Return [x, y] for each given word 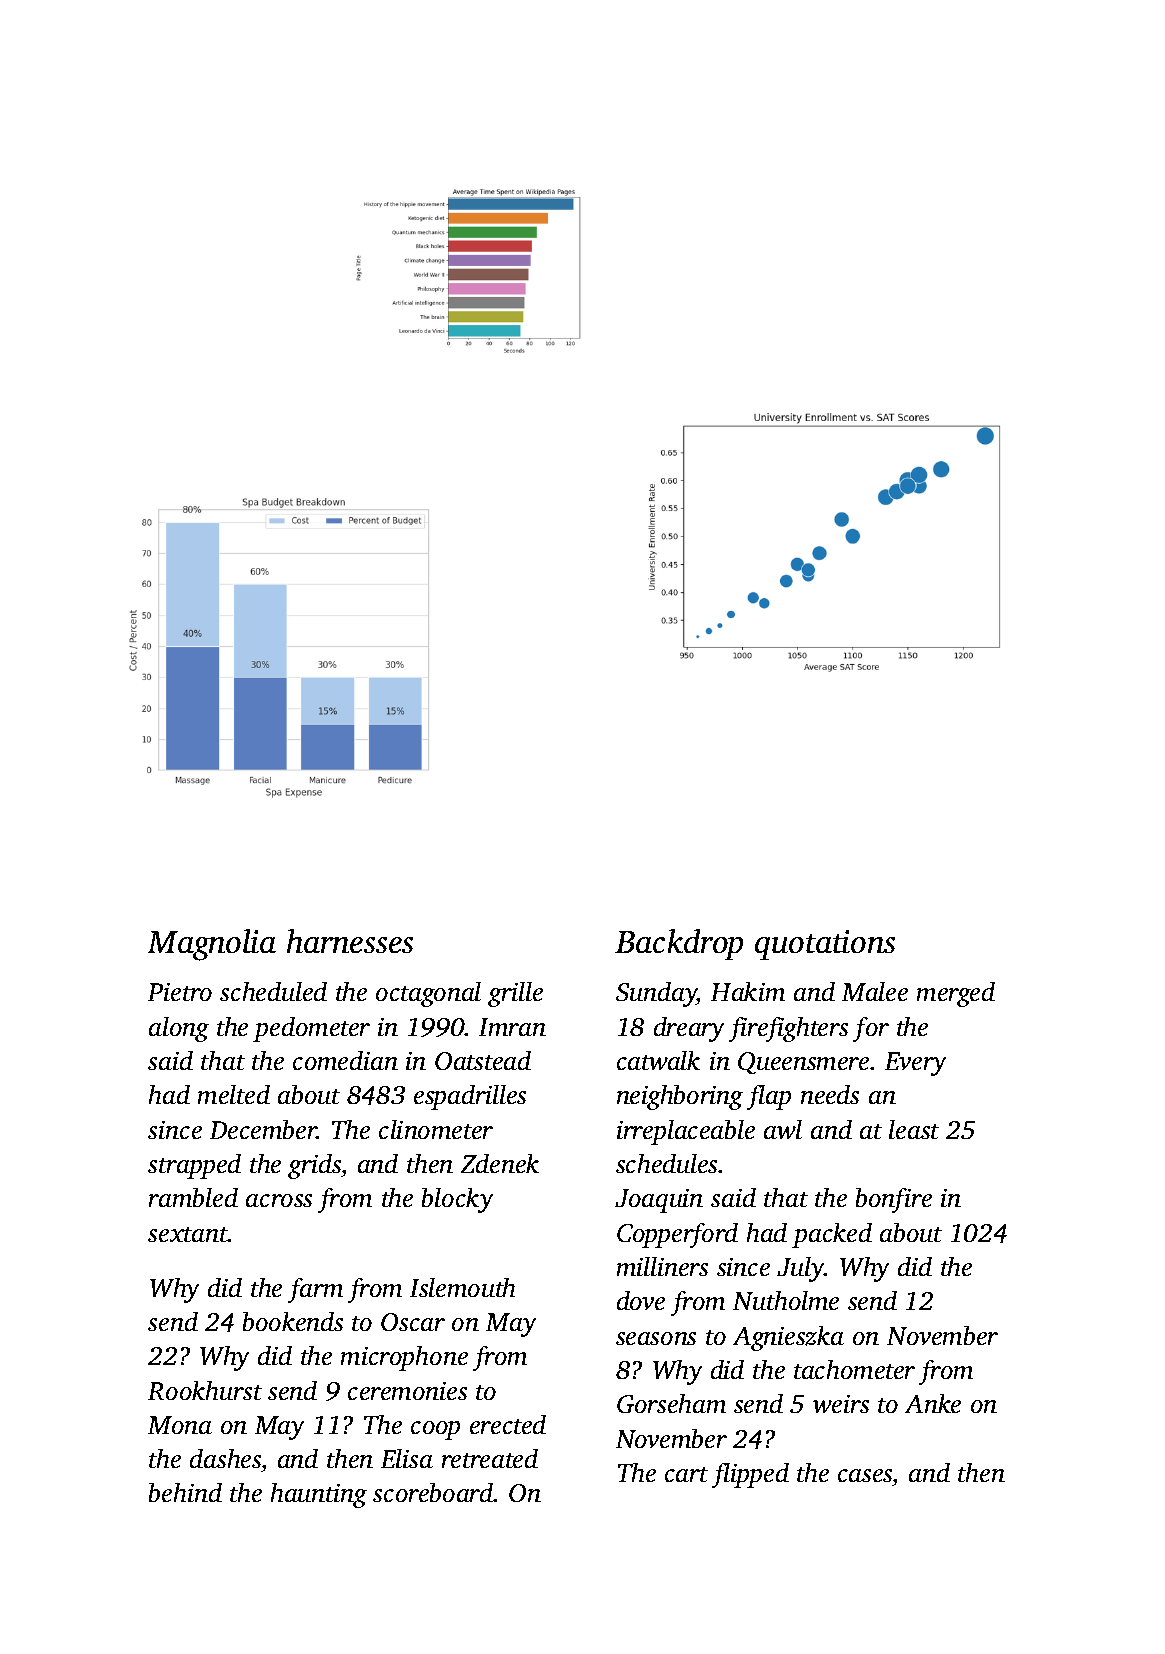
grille [515, 994]
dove [641, 1300]
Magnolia [212, 945]
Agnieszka [788, 1338]
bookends [293, 1321]
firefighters [788, 1029]
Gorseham [671, 1403]
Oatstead [483, 1060]
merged [956, 994]
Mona [180, 1425]
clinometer [436, 1129]
